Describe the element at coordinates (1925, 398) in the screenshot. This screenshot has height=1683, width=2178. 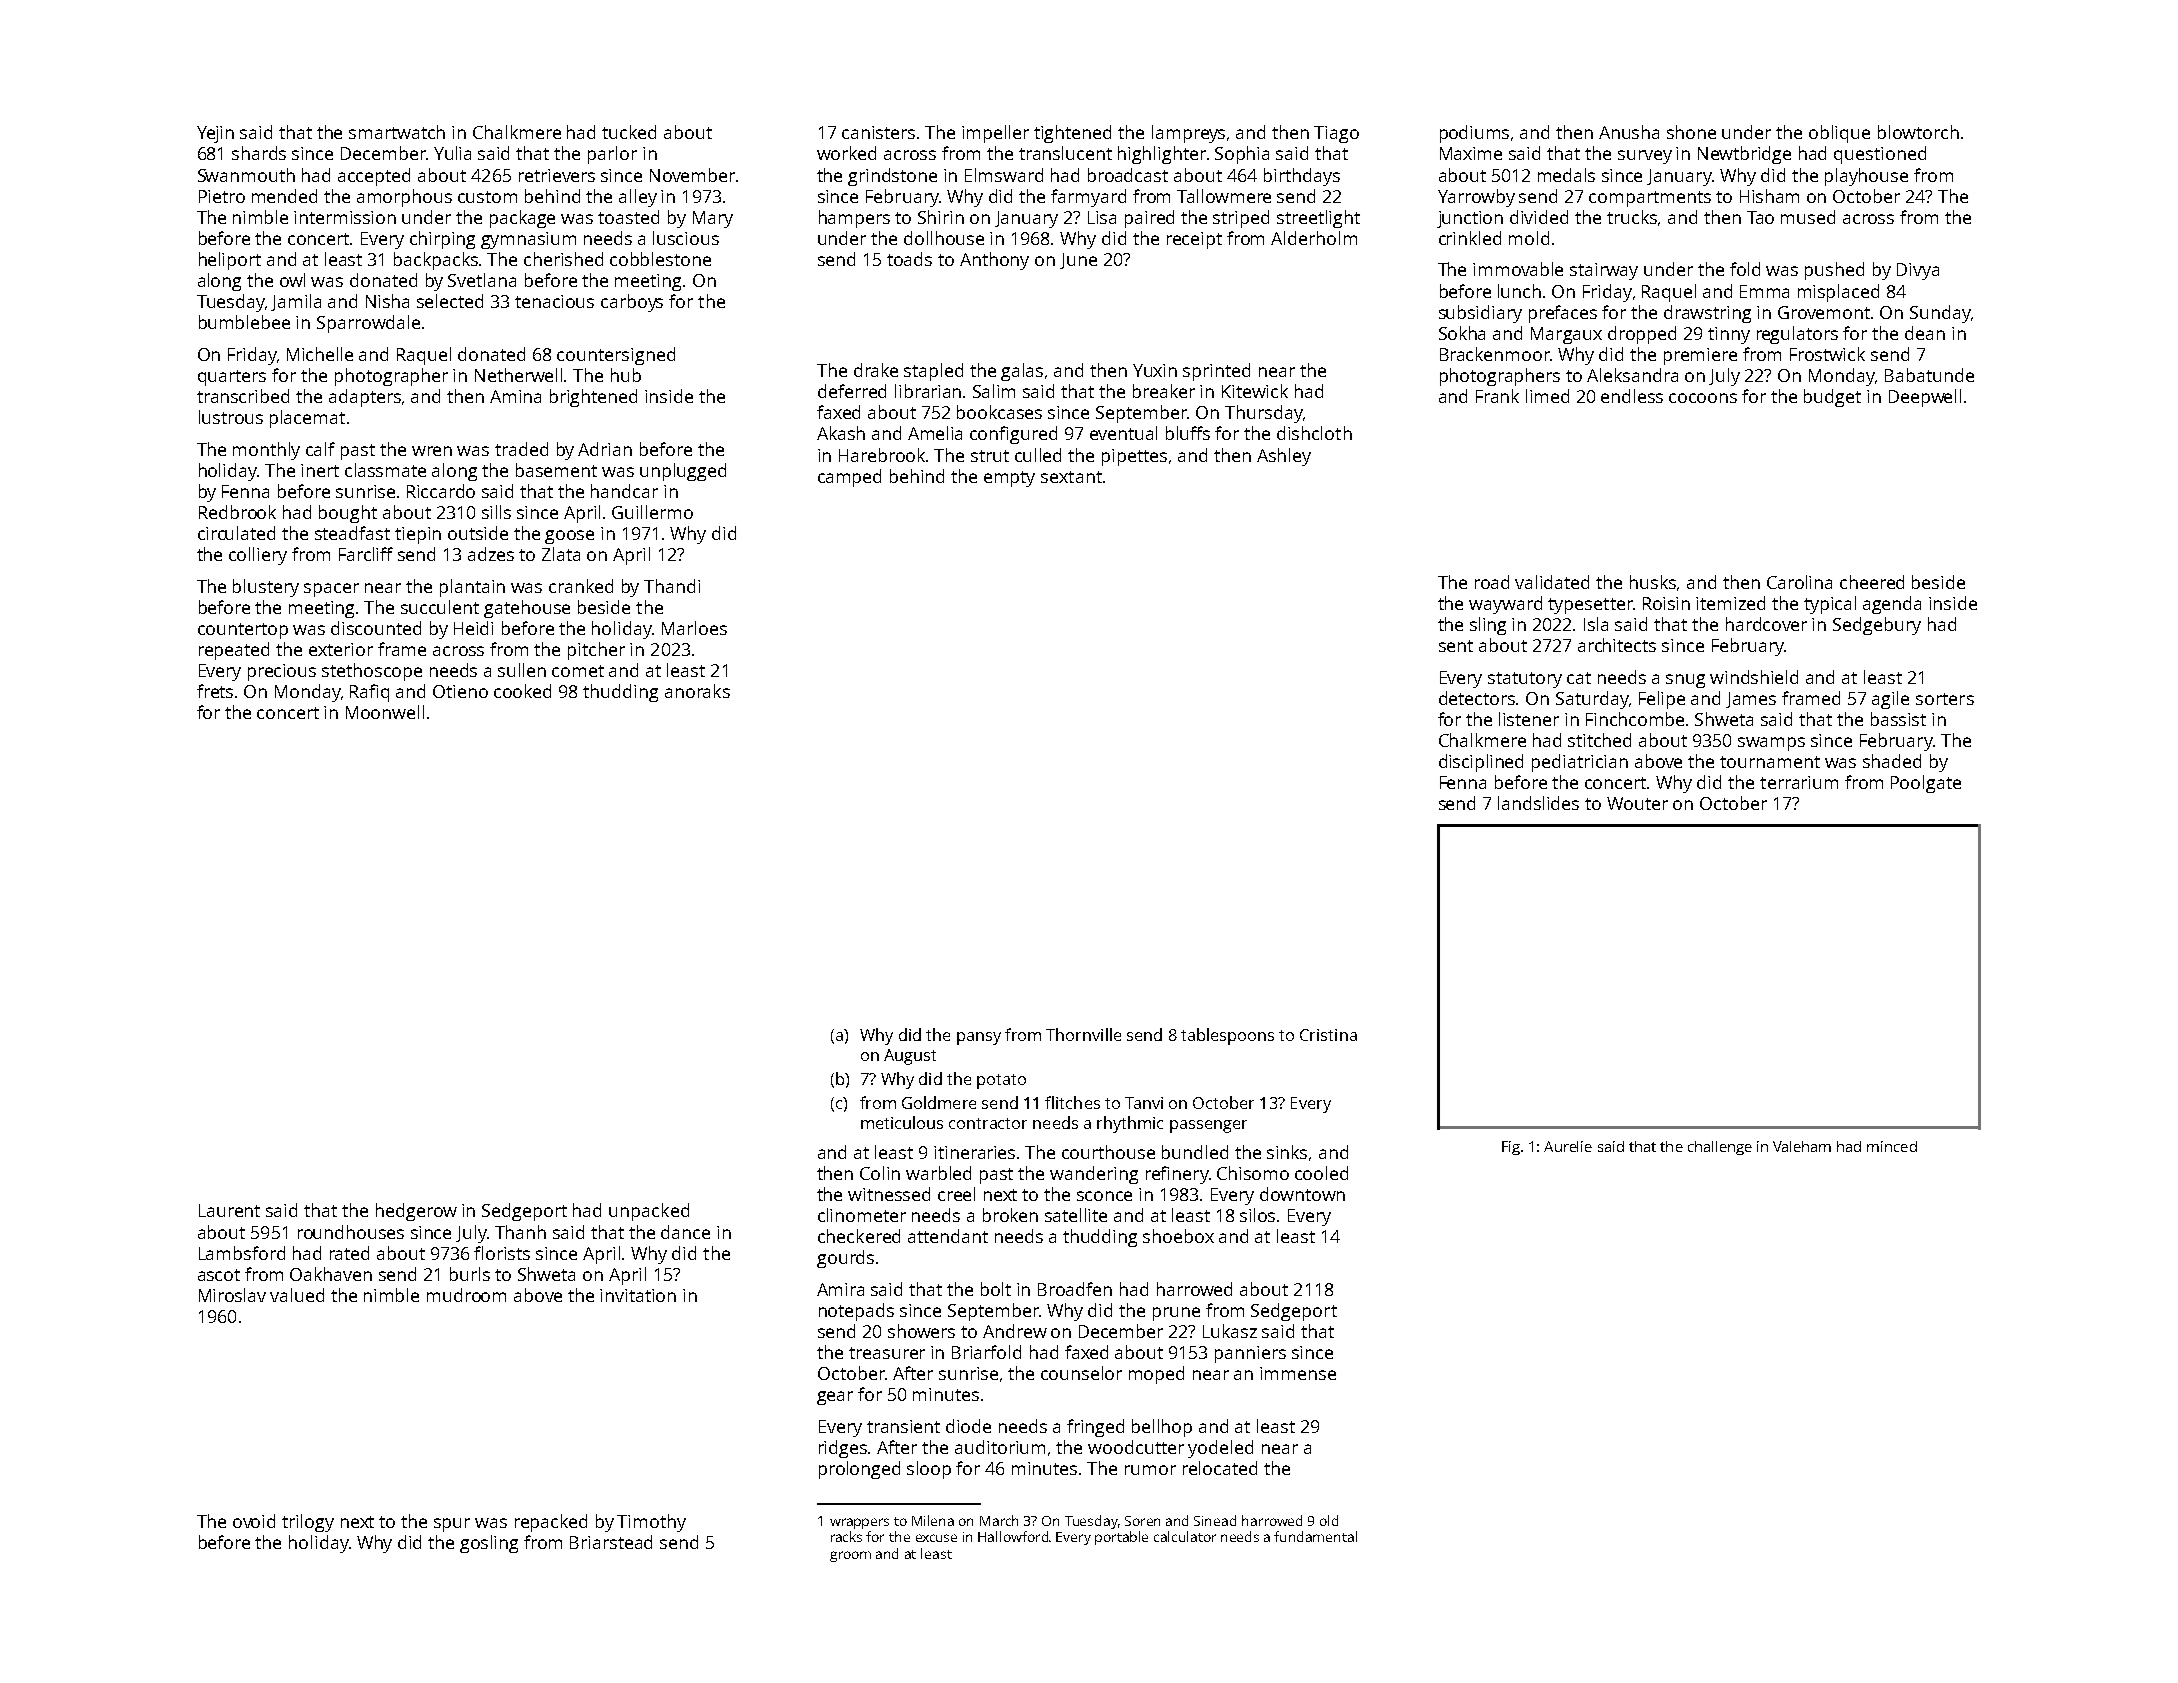
I see `Deepwell` at that location.
